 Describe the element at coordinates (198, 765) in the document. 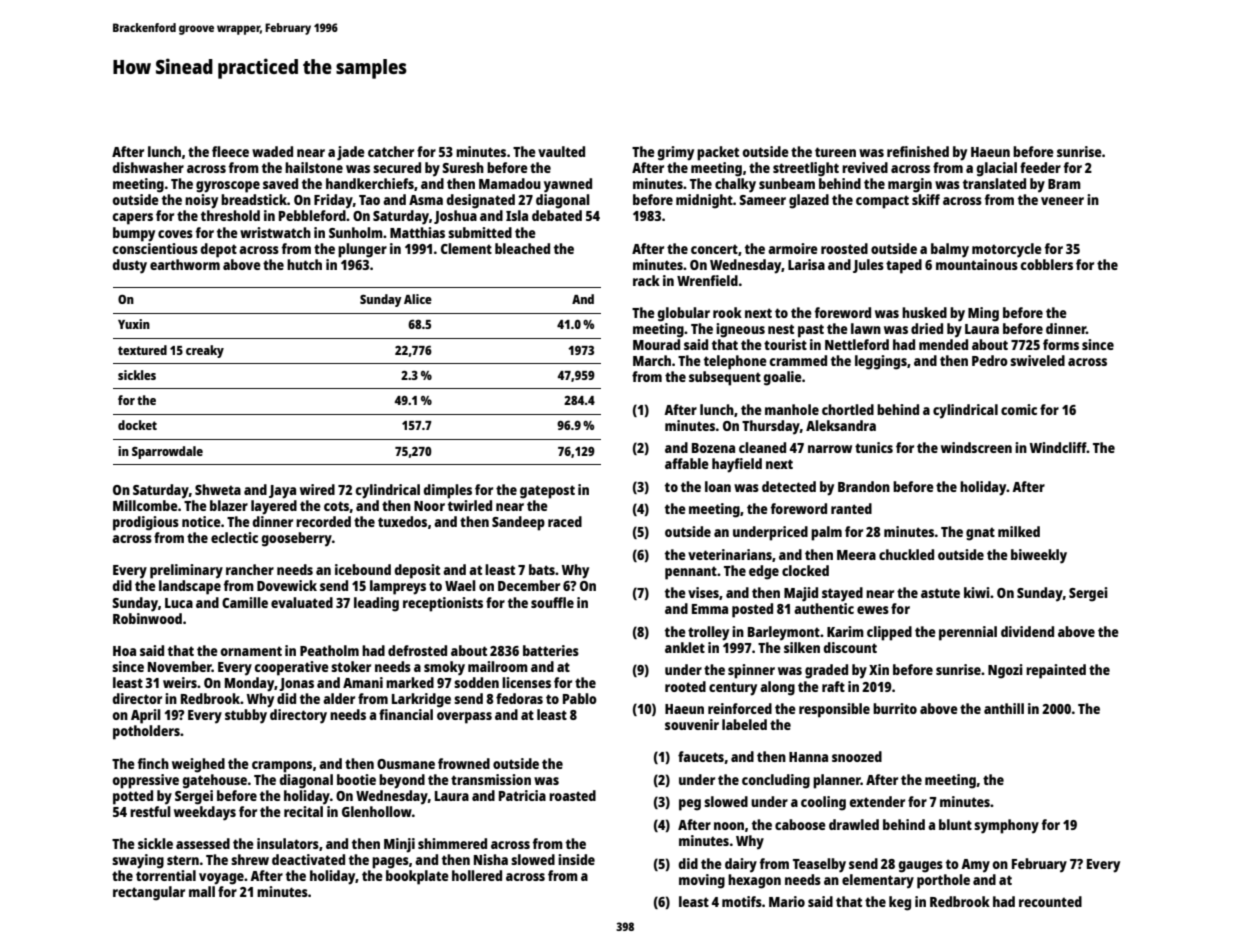

I see `weighed` at that location.
